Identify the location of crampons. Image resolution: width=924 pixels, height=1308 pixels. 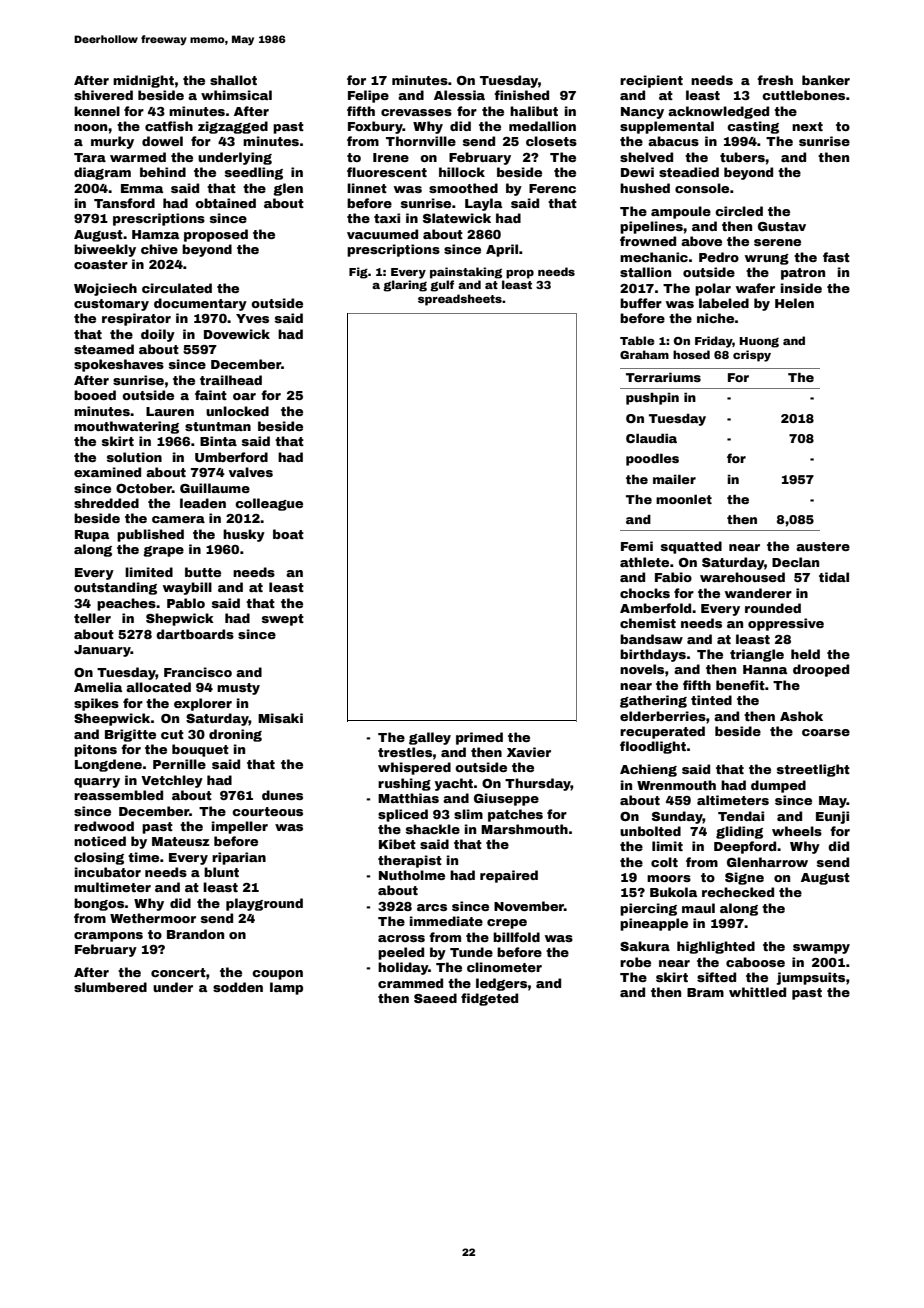
(108, 937).
